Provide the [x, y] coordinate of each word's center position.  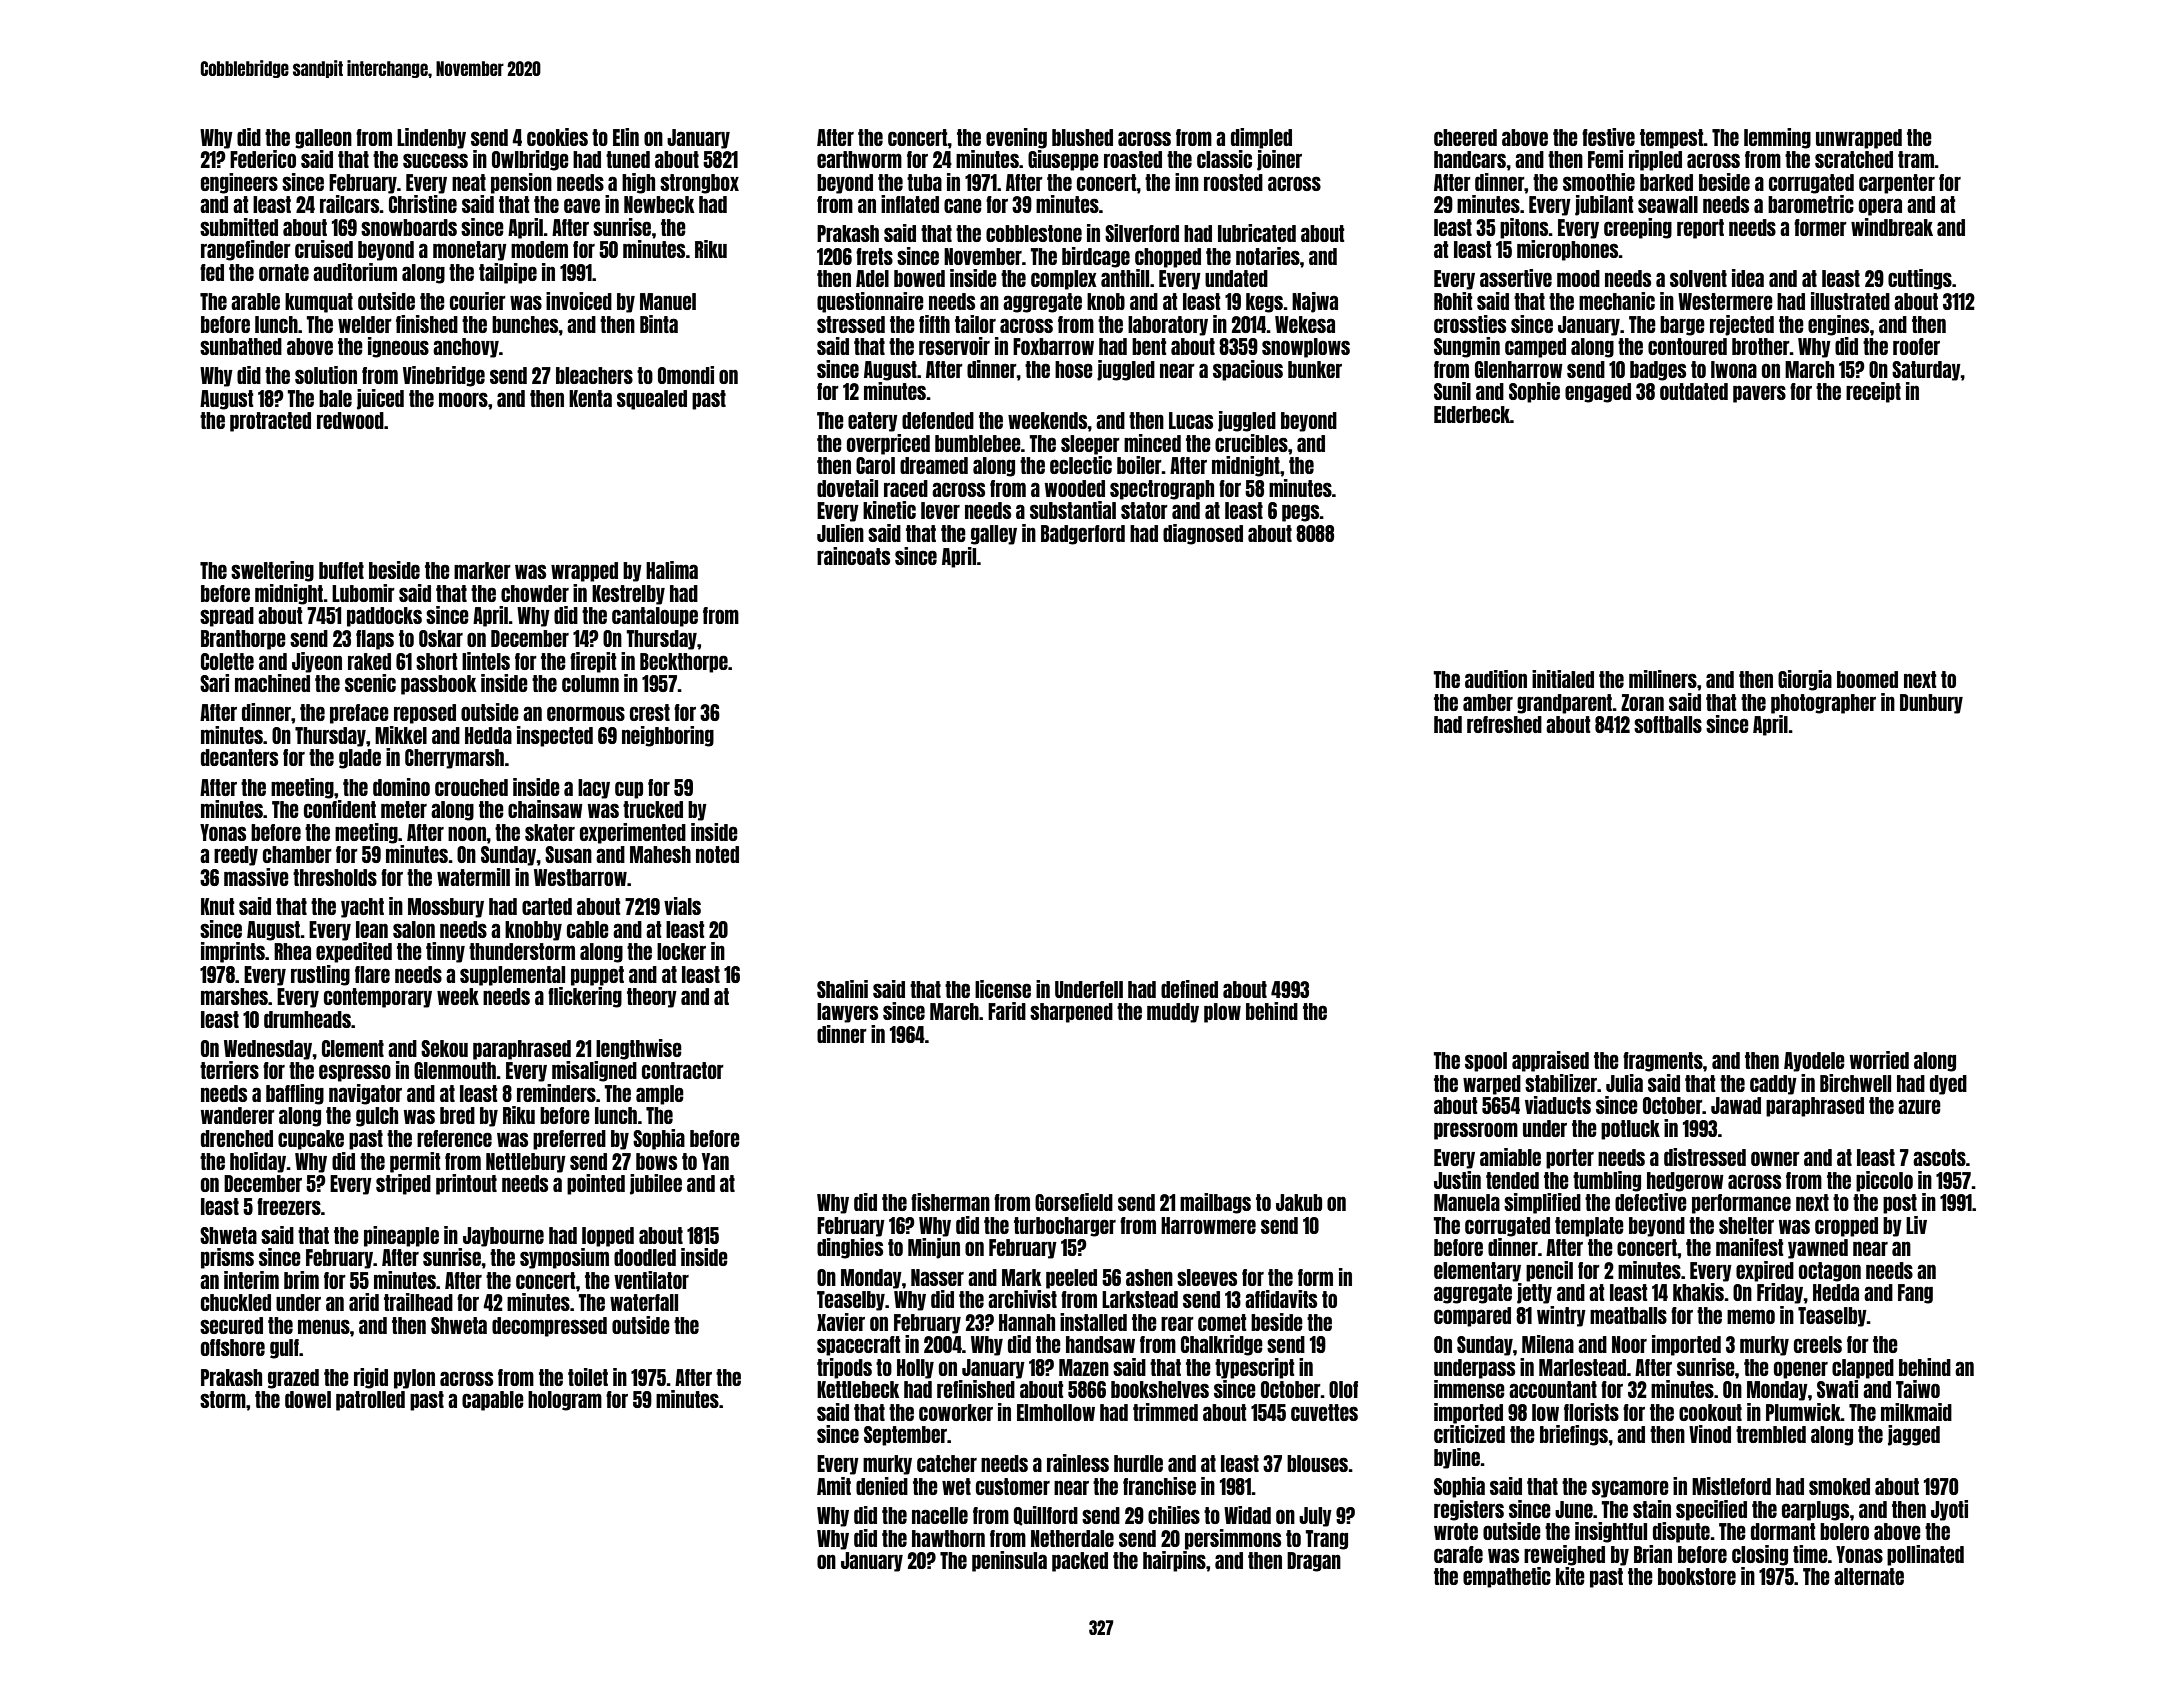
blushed [1082, 137]
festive [1608, 137]
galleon [323, 139]
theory [652, 998]
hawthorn [948, 1538]
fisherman [950, 1202]
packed [1080, 1562]
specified [1711, 1510]
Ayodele [1814, 1062]
